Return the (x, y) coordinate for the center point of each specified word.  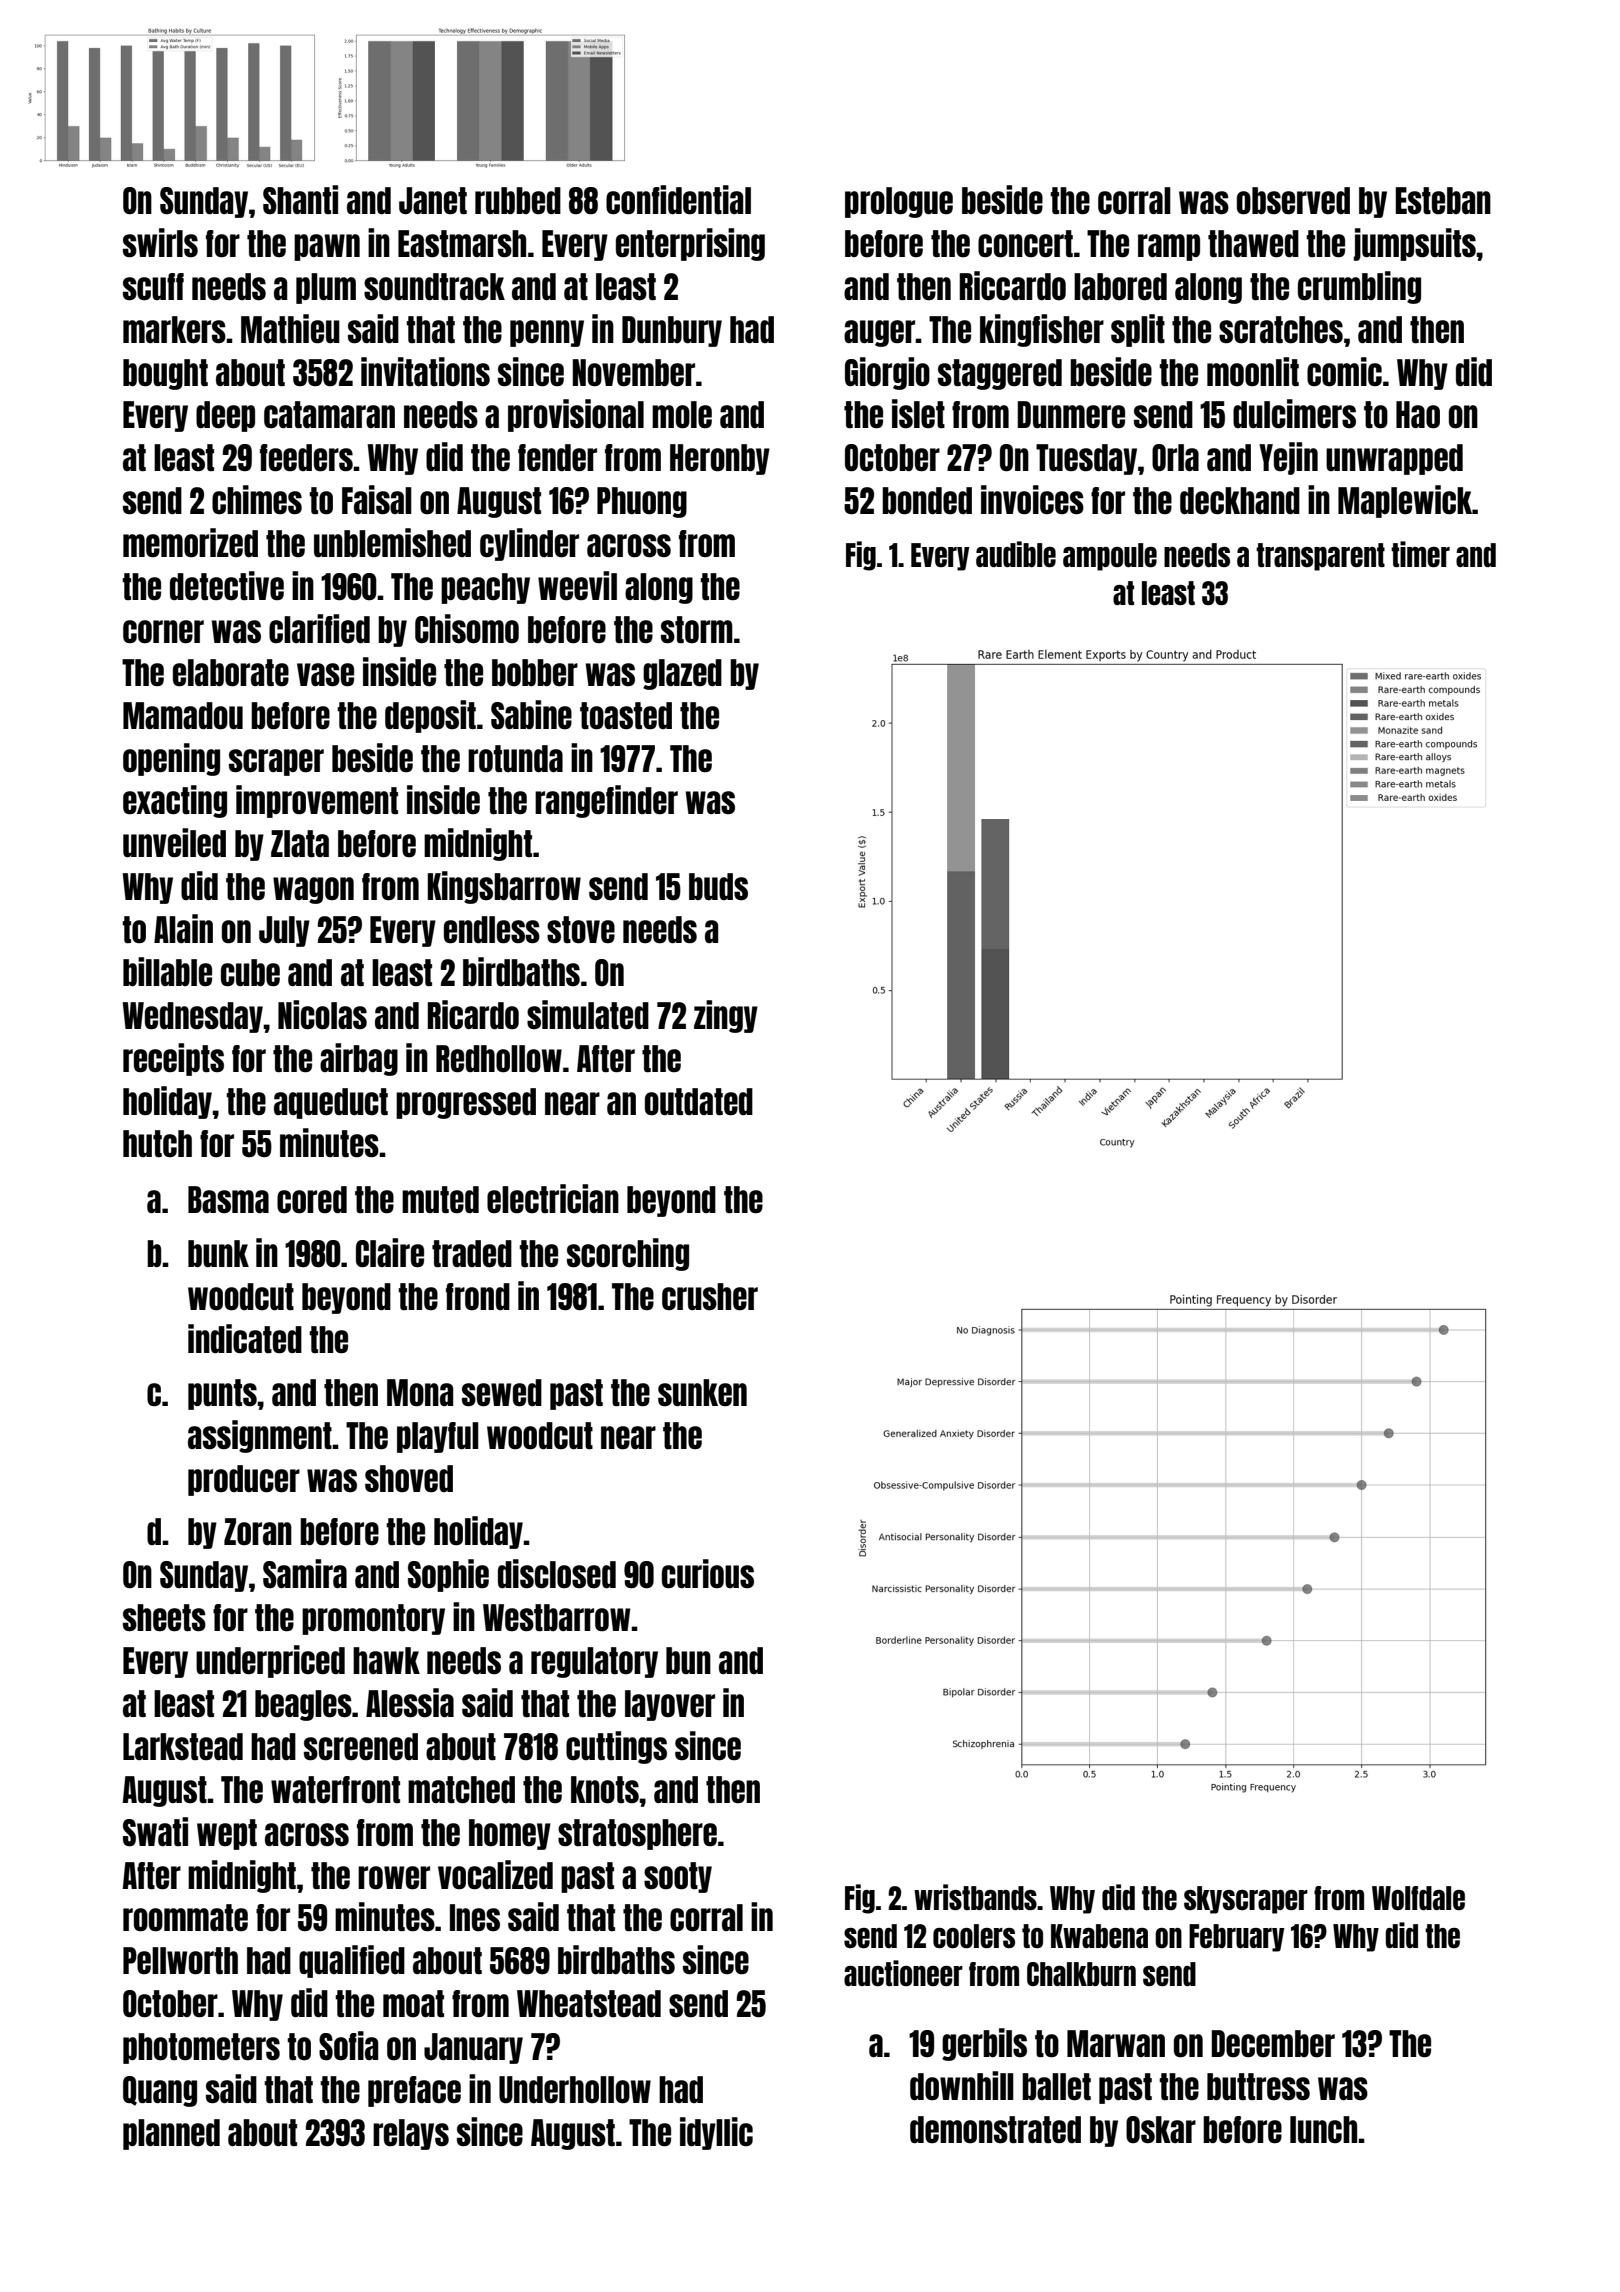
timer (1420, 554)
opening (171, 759)
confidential (678, 200)
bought (165, 374)
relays (411, 2134)
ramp (1169, 247)
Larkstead (183, 1746)
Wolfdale (1418, 1898)
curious (708, 1574)
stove (581, 930)
